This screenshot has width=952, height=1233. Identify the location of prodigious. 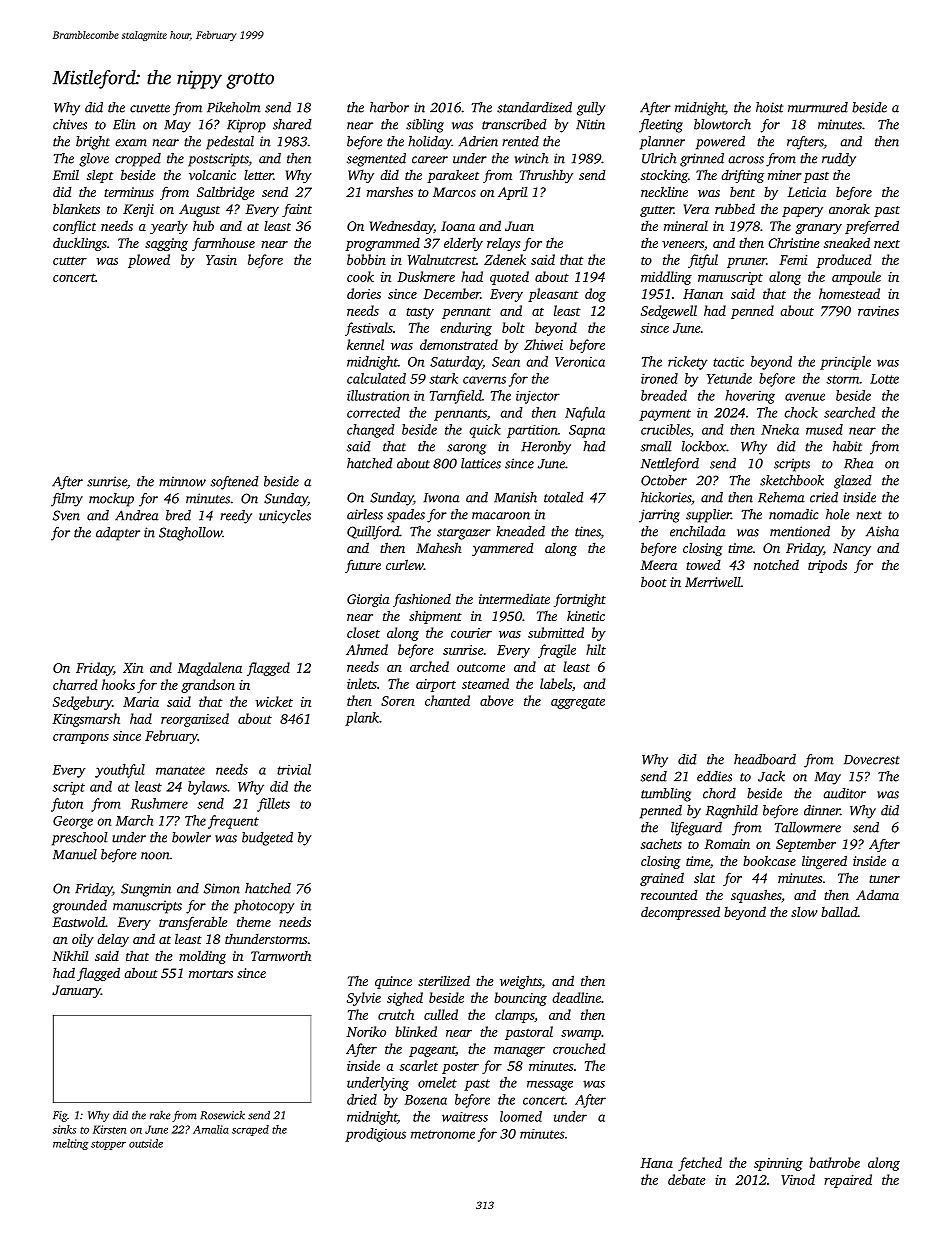
(375, 1135).
